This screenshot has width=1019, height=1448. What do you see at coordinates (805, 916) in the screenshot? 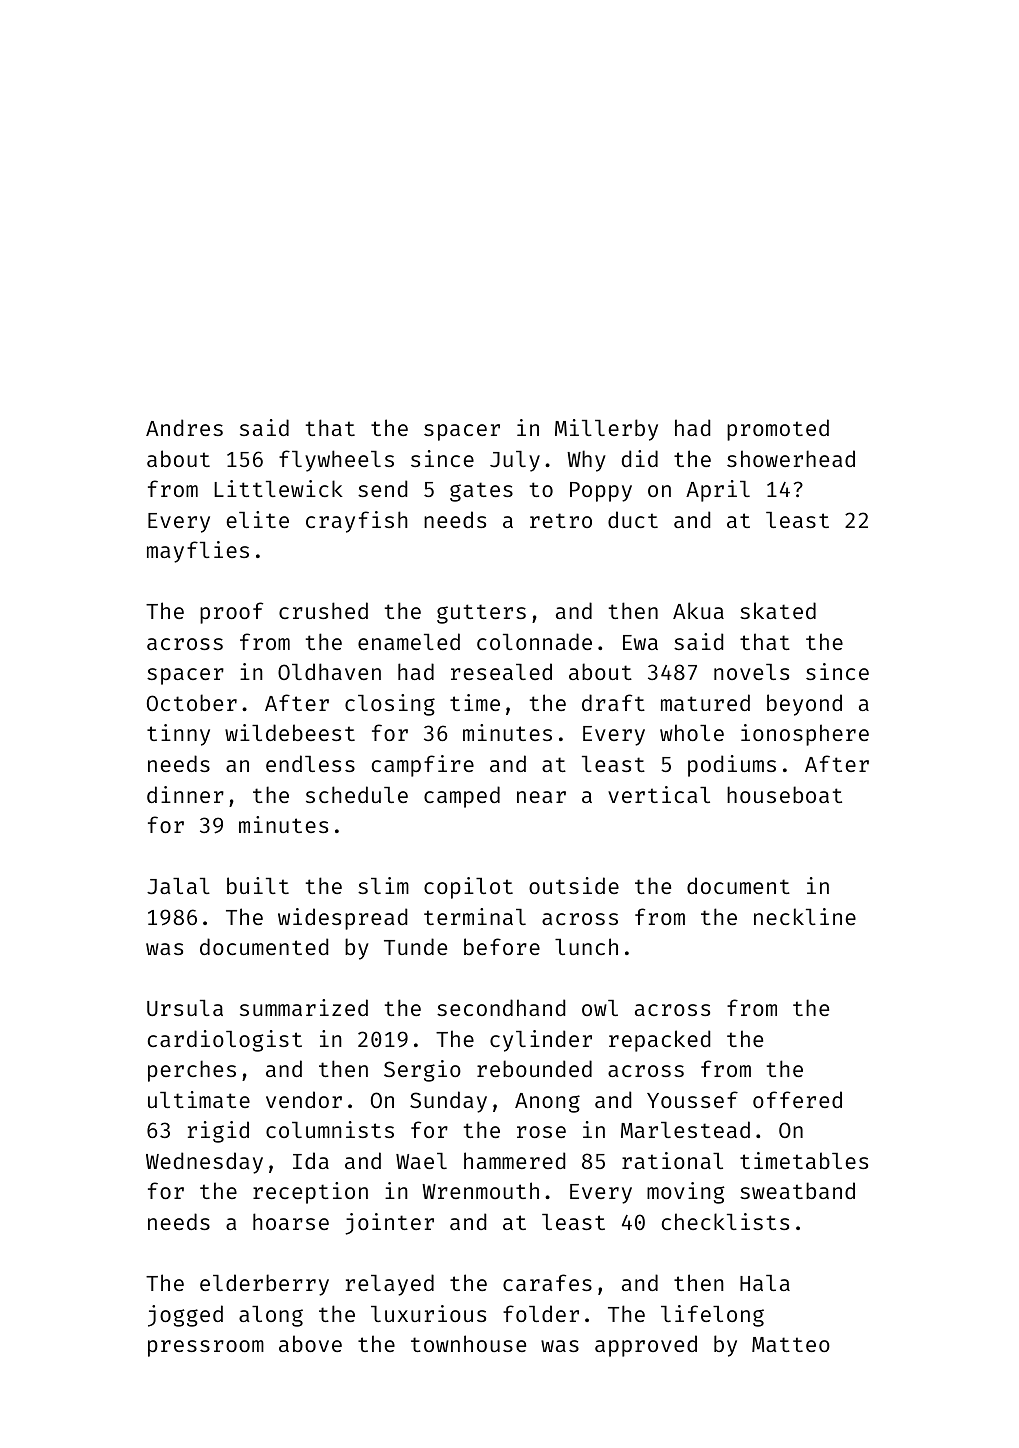
I see `neckline` at bounding box center [805, 916].
